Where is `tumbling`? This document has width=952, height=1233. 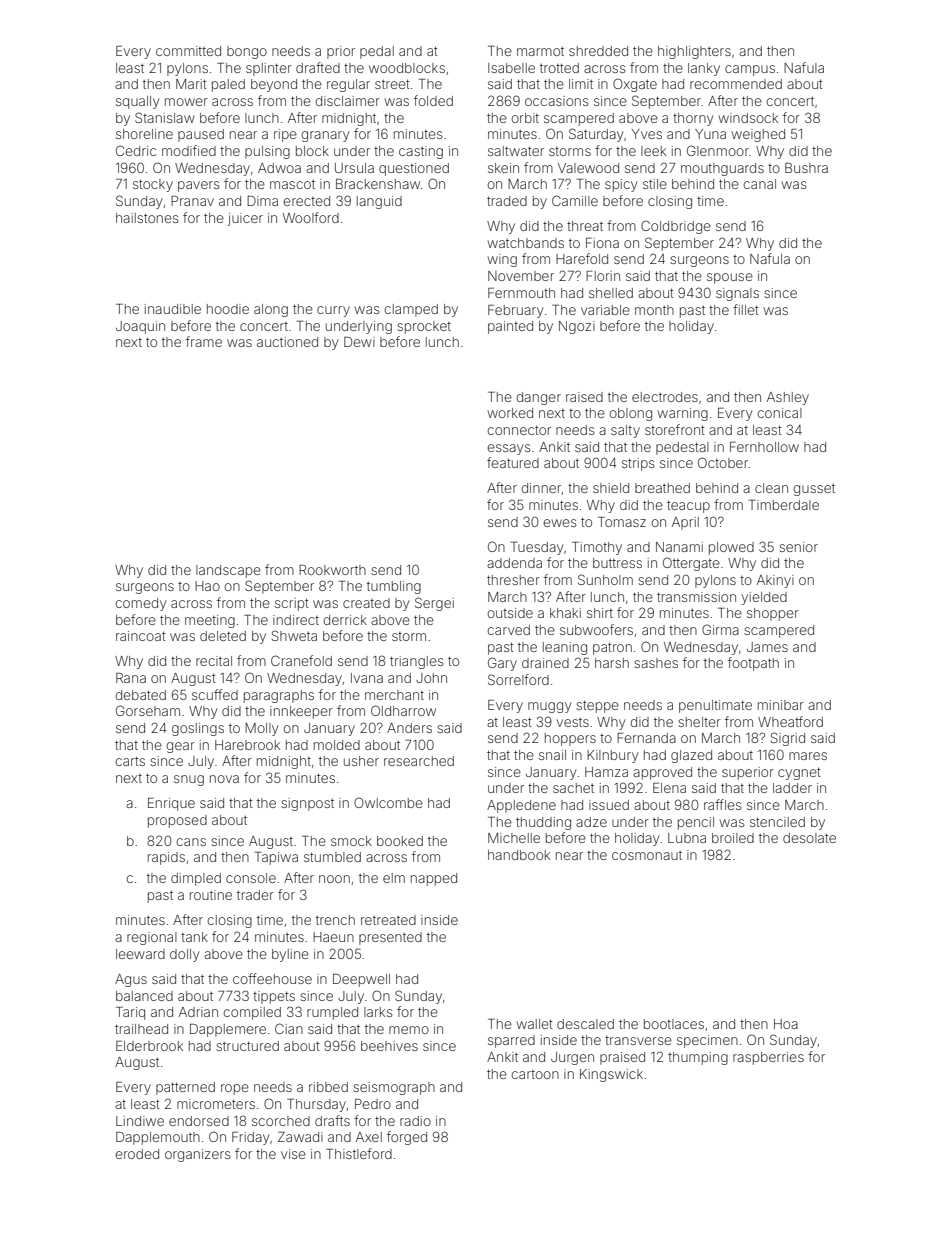
tumbling is located at coordinates (394, 587).
